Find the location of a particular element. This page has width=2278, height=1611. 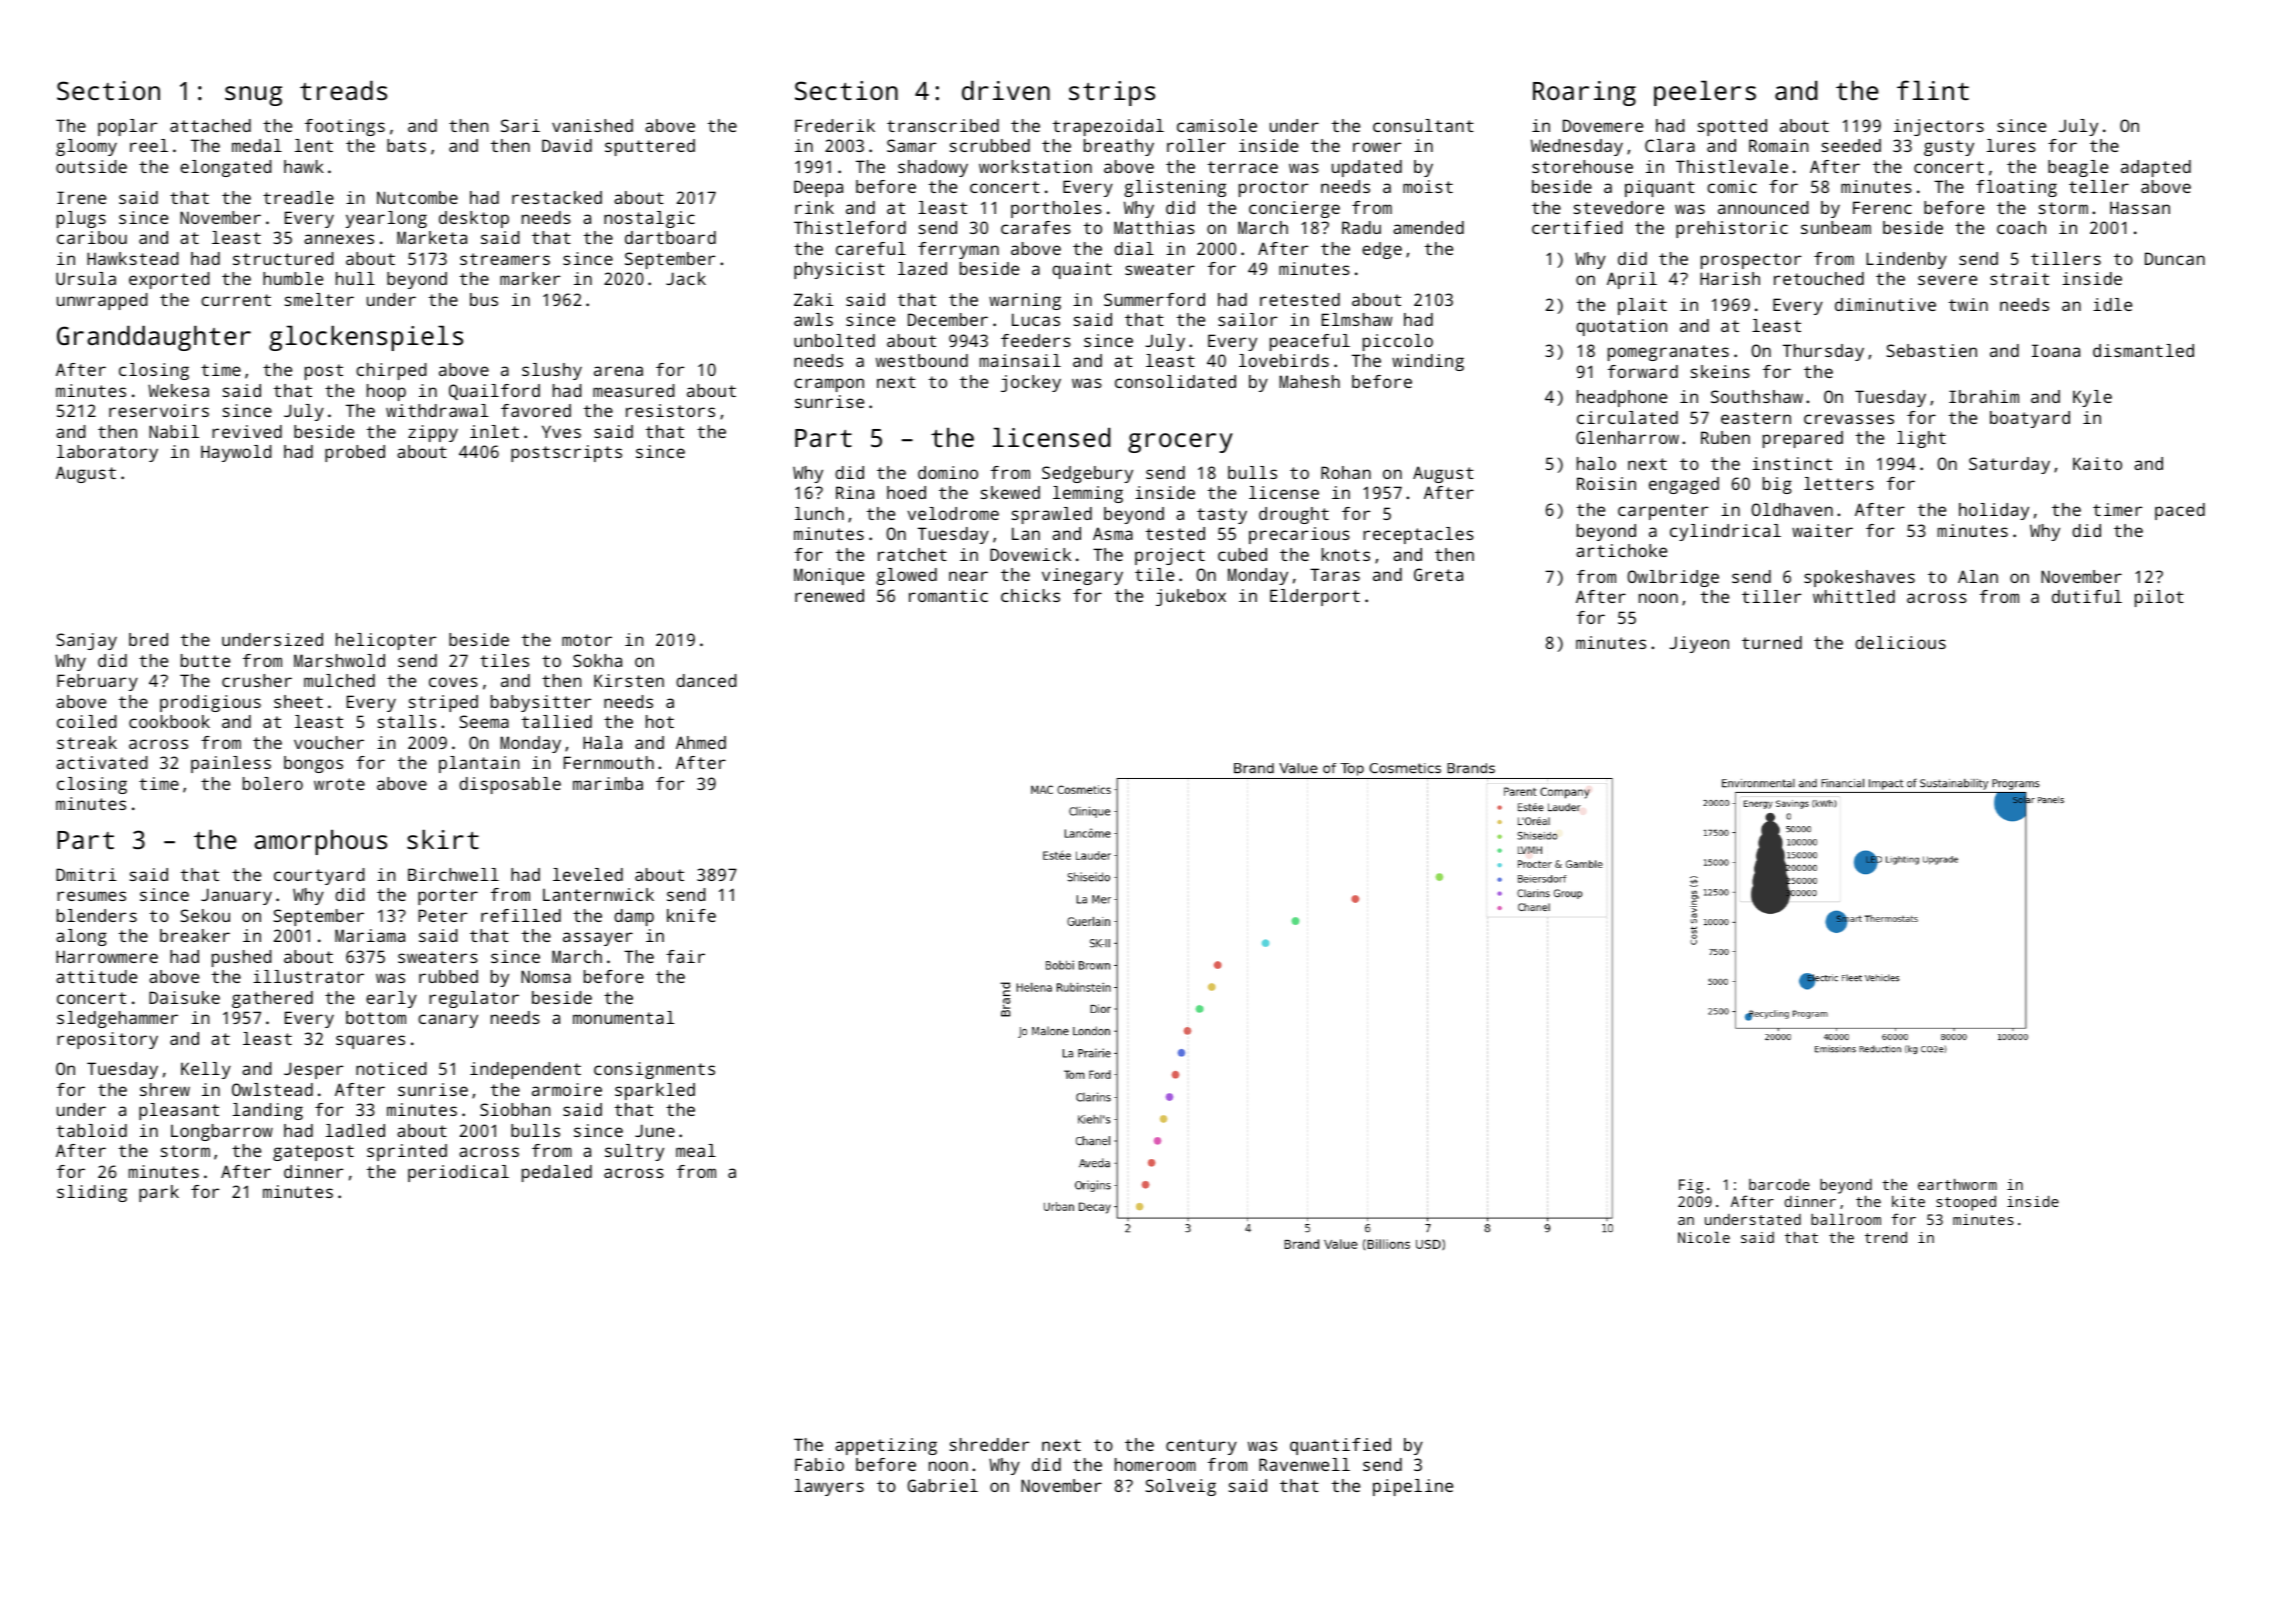

strips is located at coordinates (1112, 93).
